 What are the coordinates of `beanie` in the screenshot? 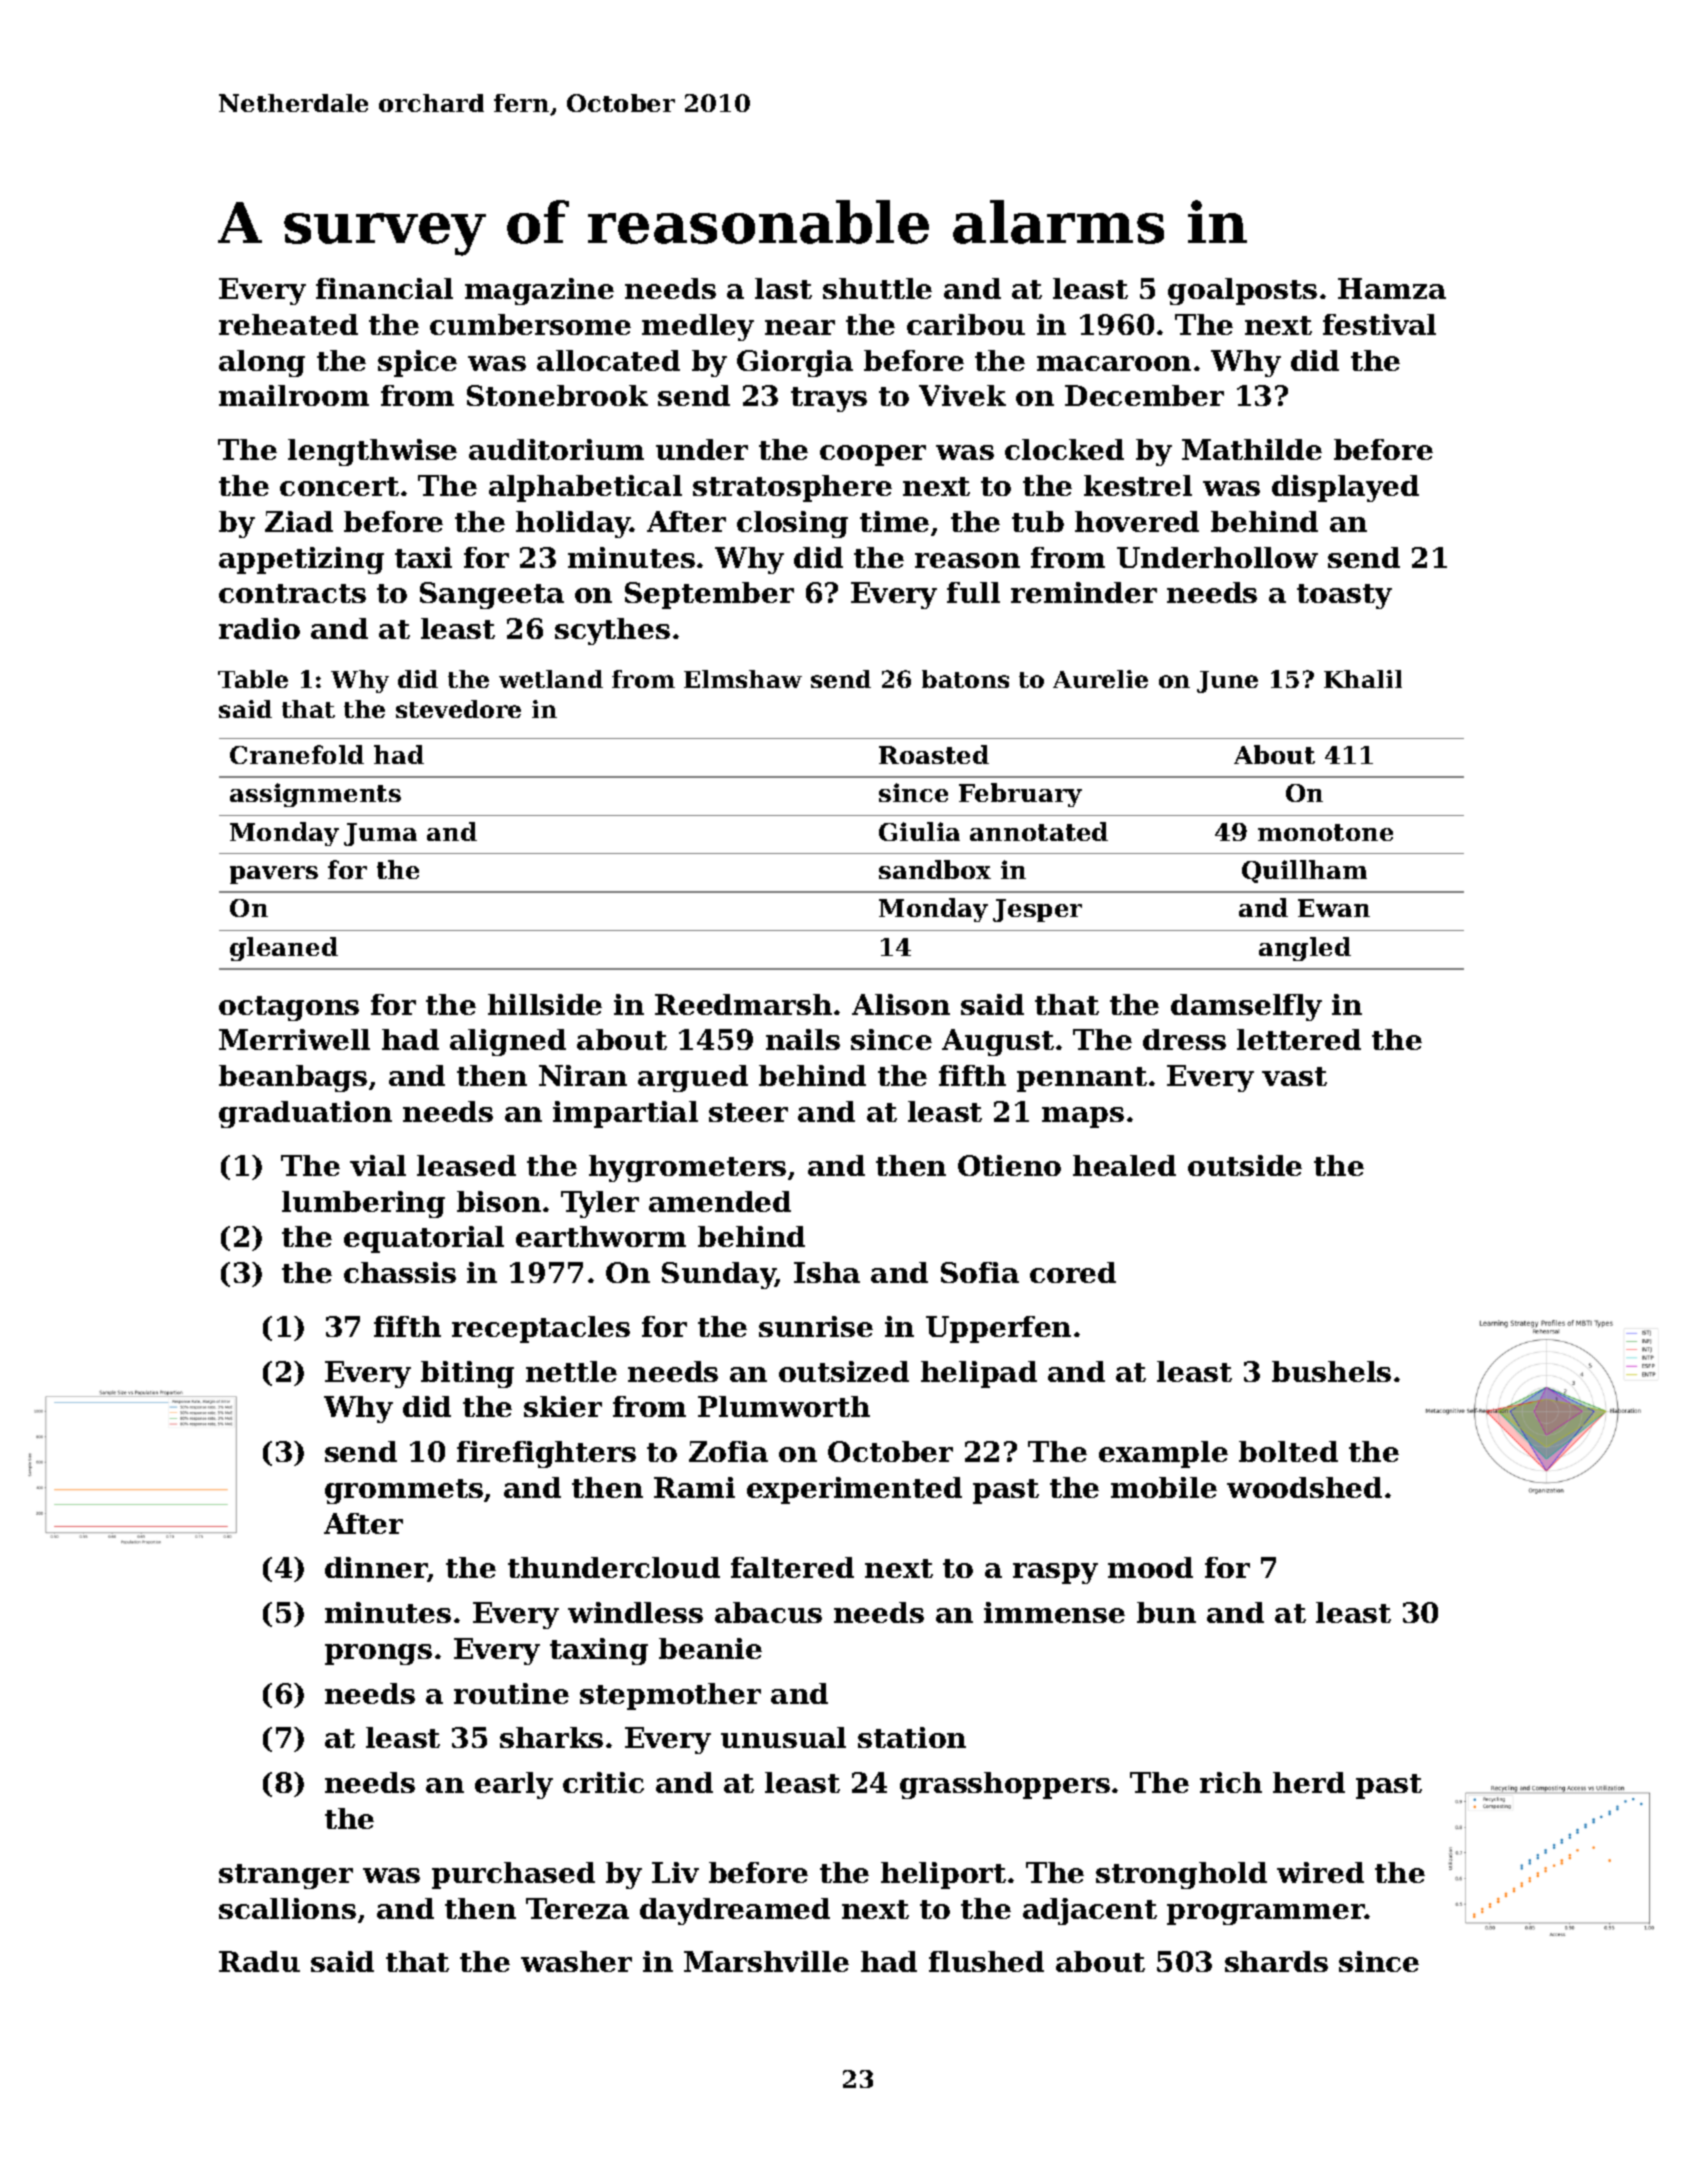 It's located at (710, 1648).
